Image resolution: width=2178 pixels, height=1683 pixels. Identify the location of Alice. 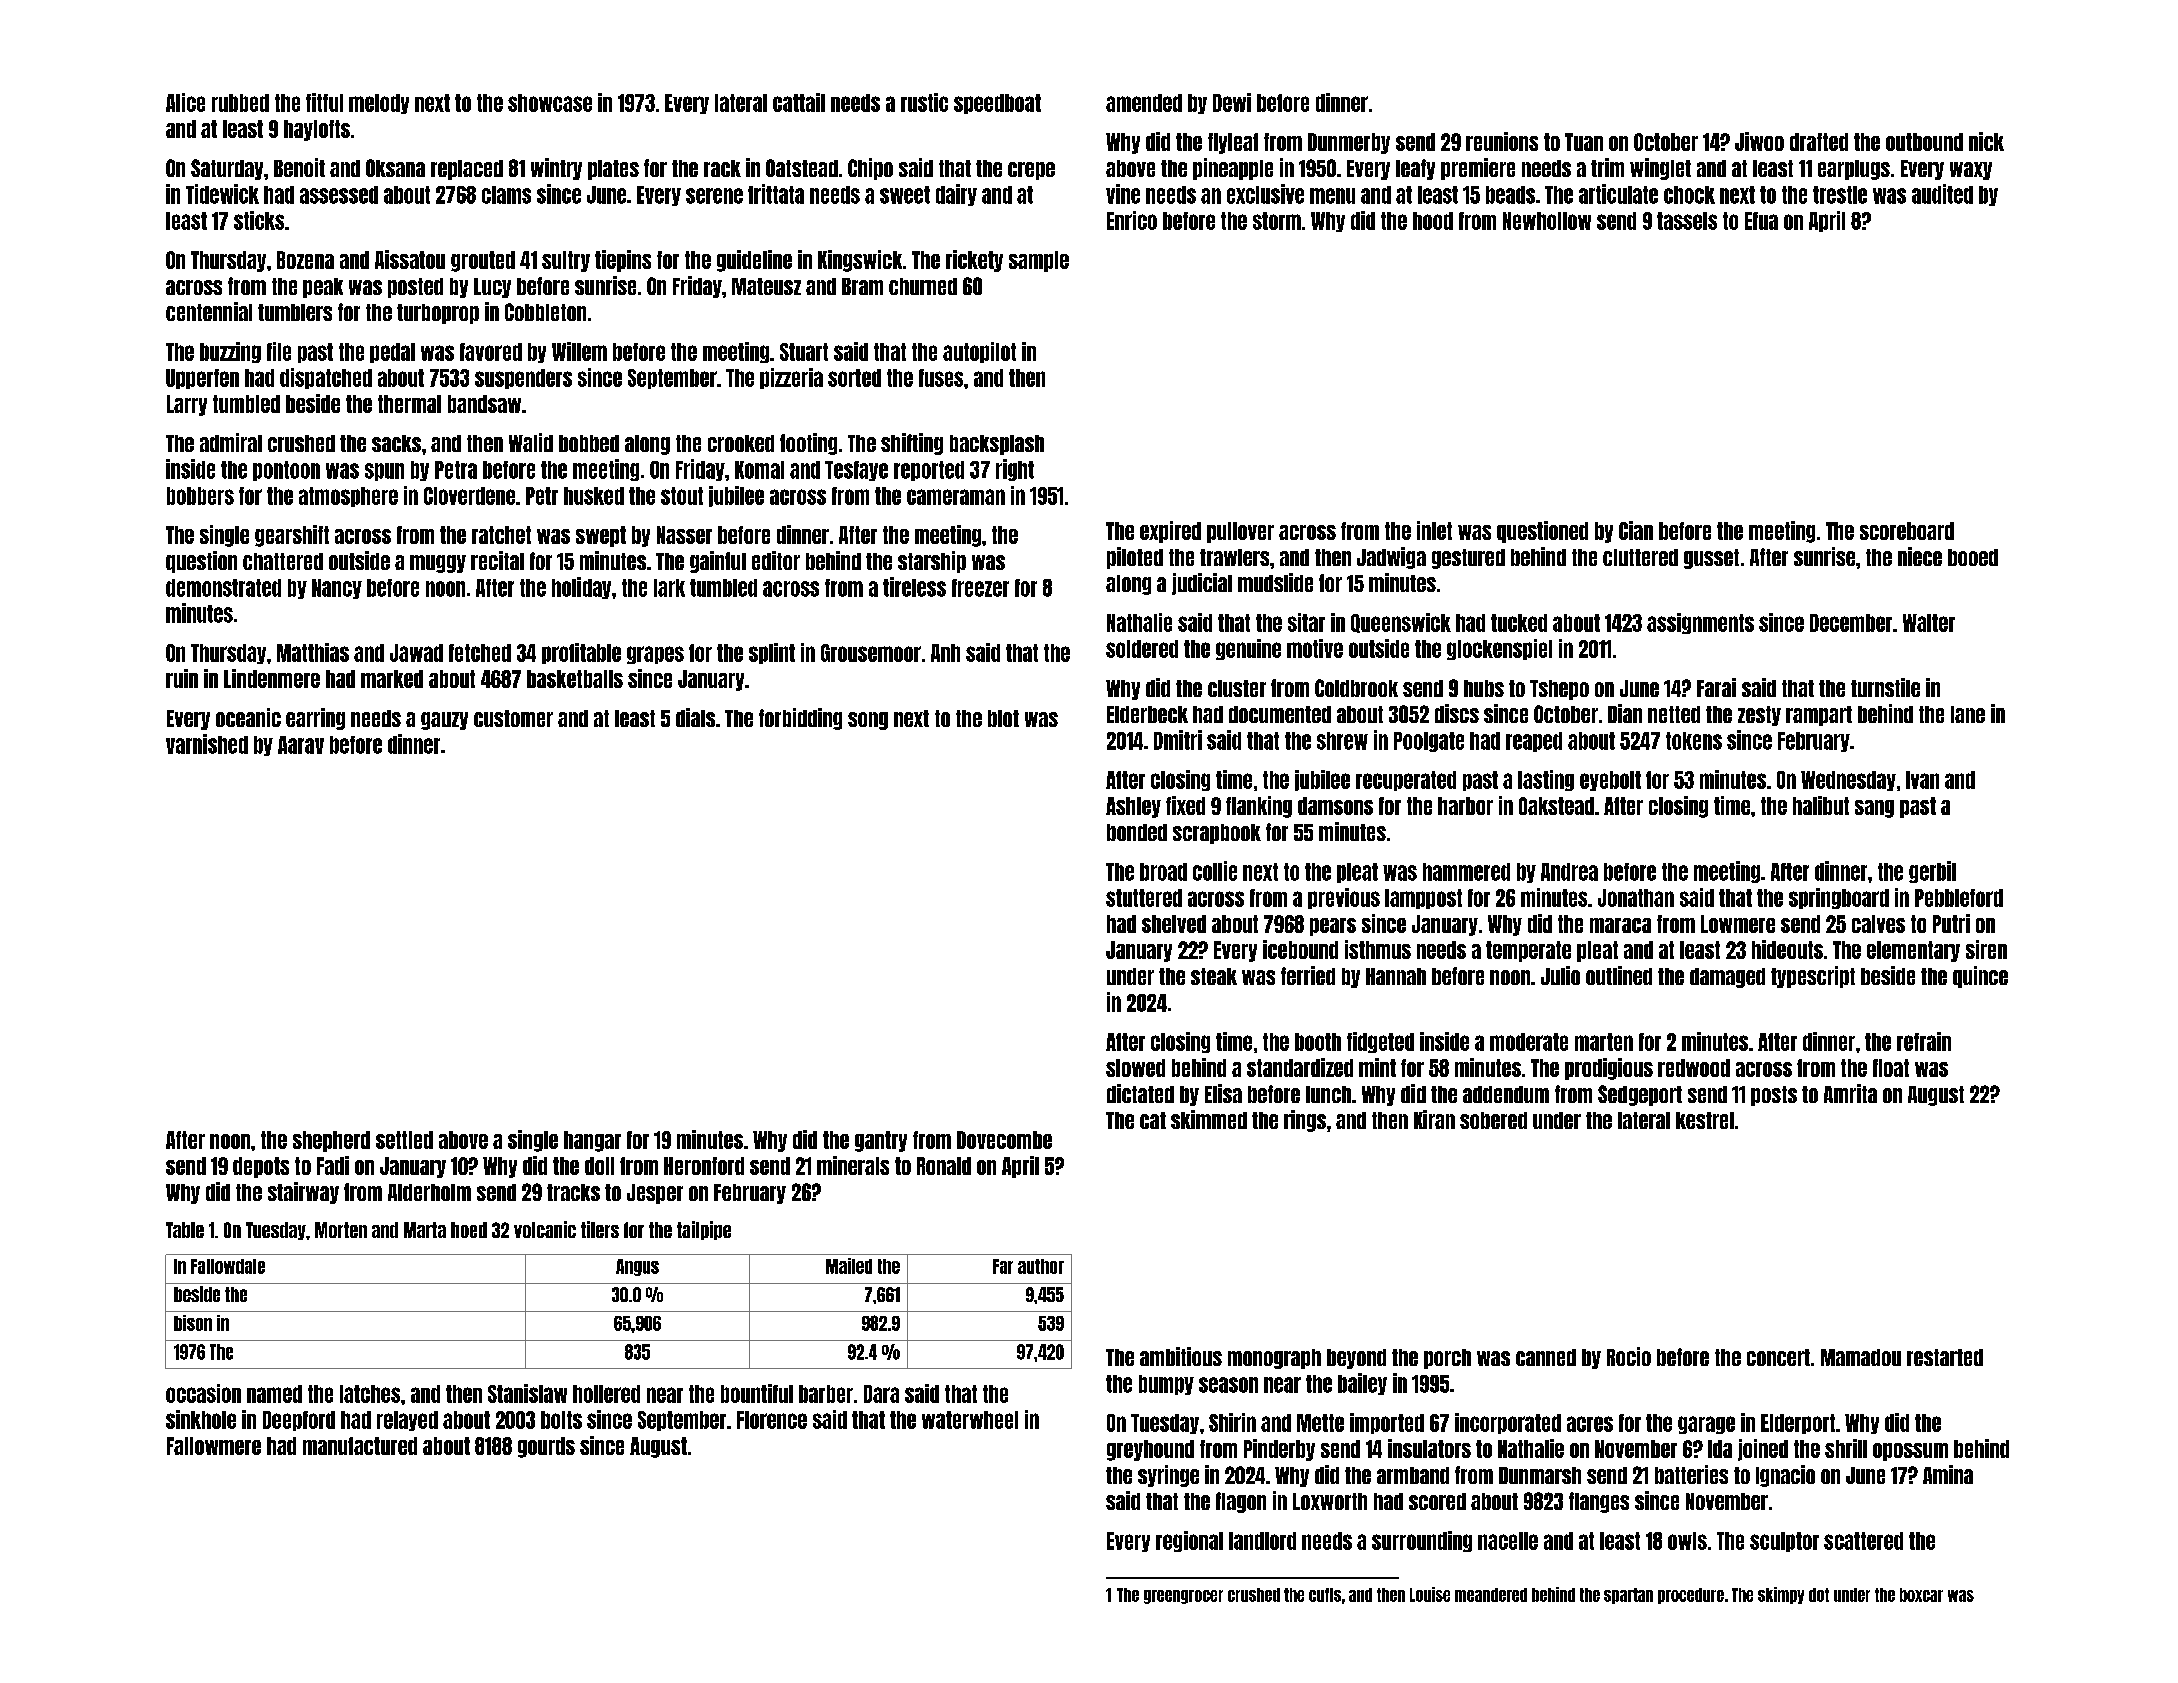
(185, 102).
